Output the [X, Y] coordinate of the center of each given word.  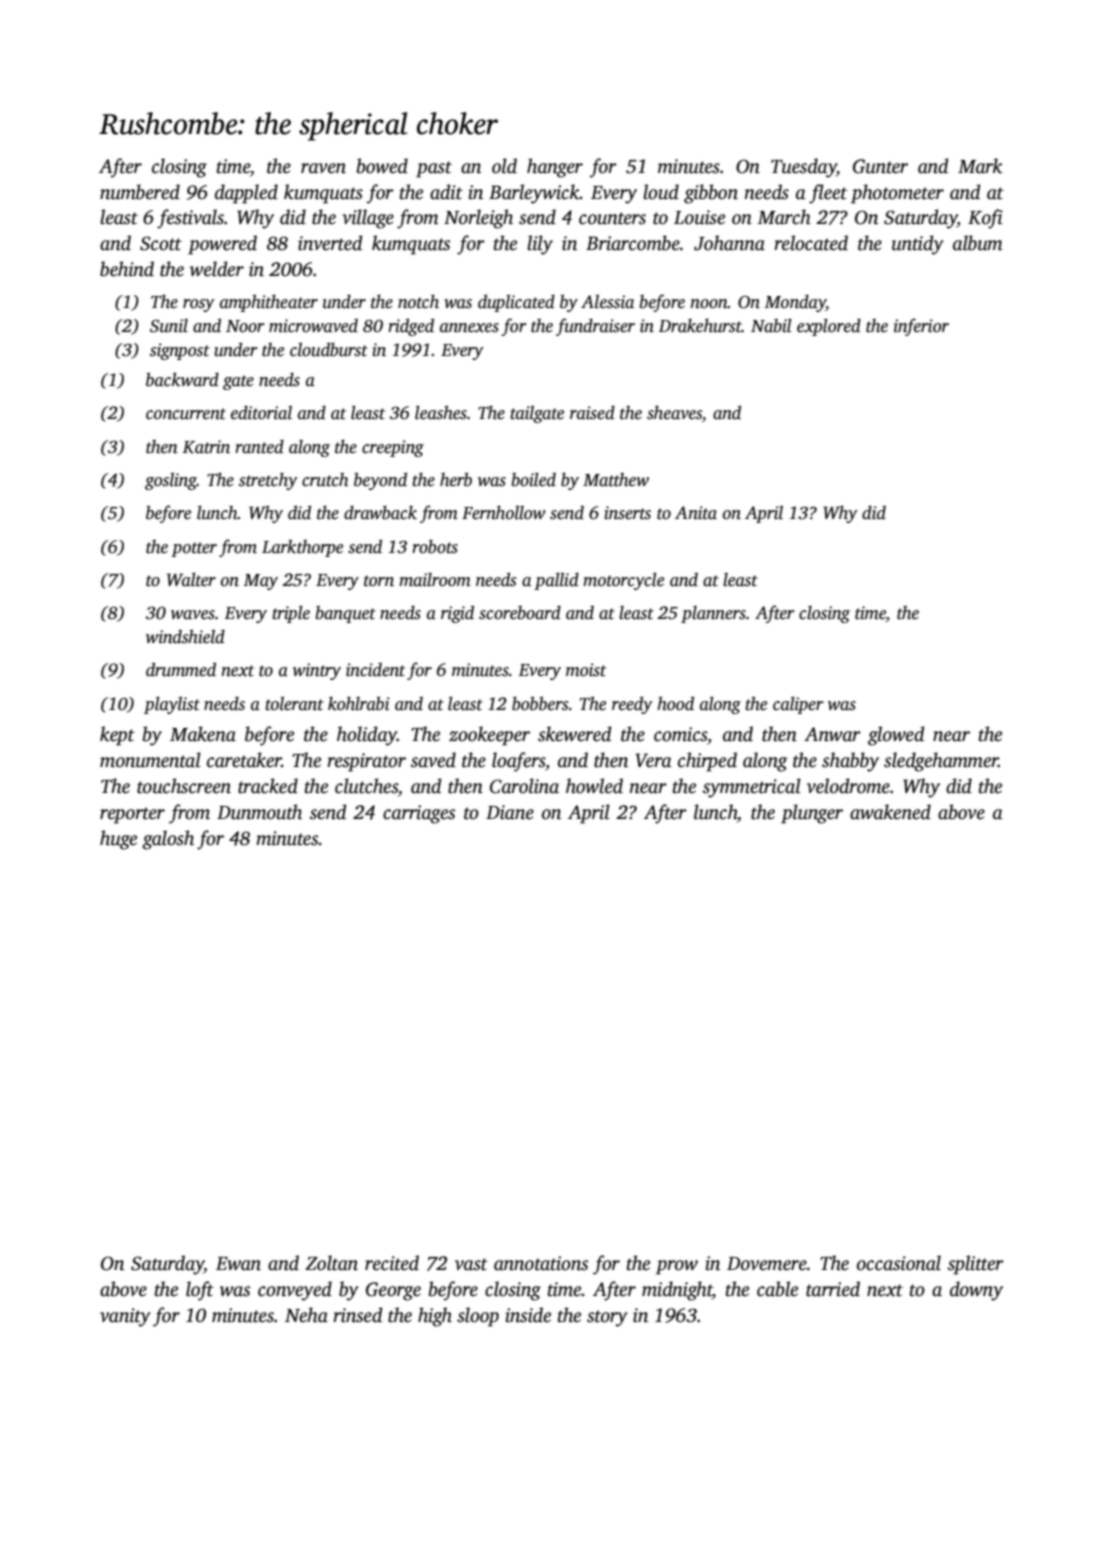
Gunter [880, 166]
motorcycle [623, 581]
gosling [171, 481]
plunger [812, 814]
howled [594, 786]
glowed [896, 736]
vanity [125, 1317]
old [504, 166]
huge [118, 840]
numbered [140, 192]
